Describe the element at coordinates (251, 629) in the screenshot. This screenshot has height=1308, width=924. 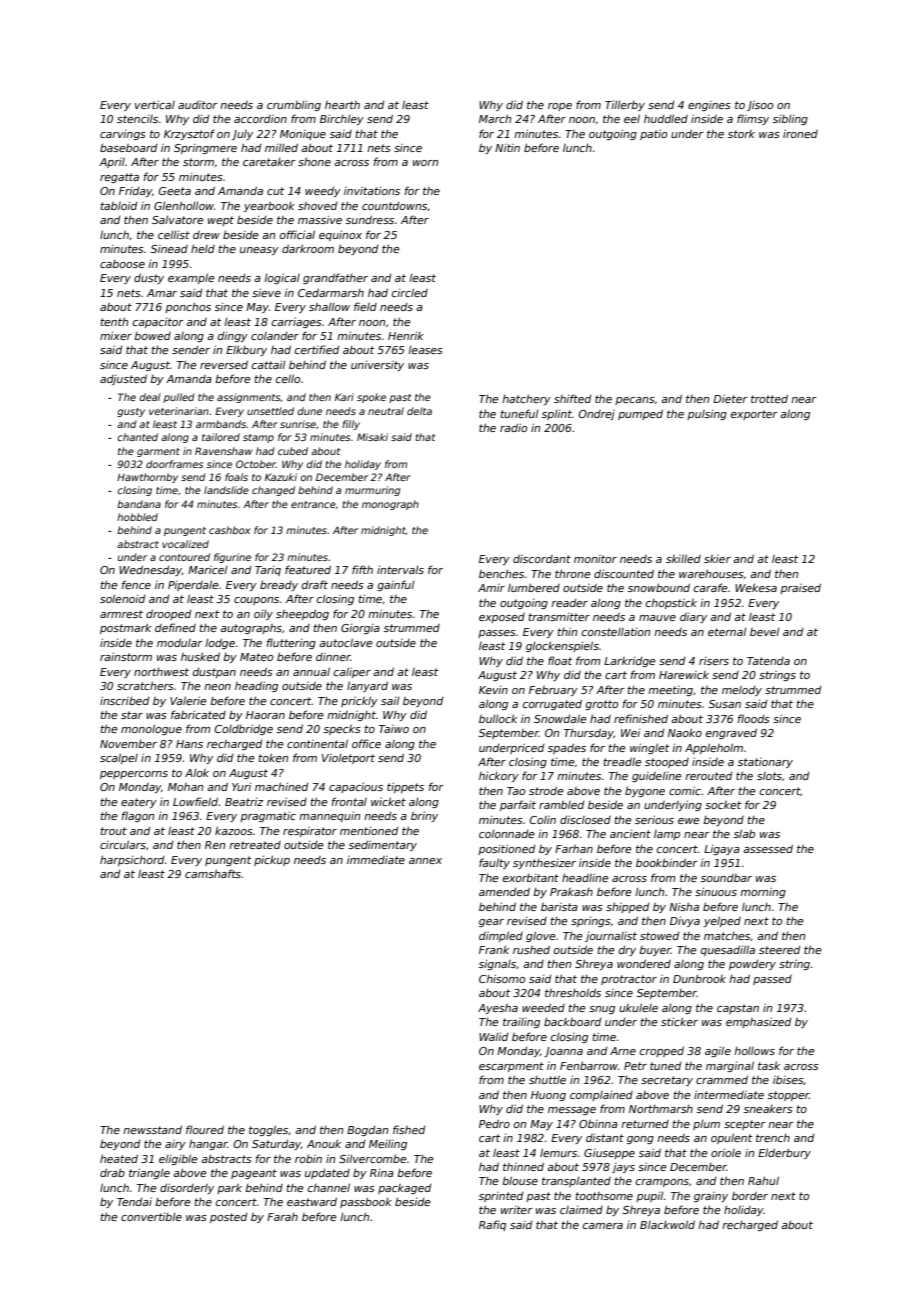
I see `autographs` at that location.
